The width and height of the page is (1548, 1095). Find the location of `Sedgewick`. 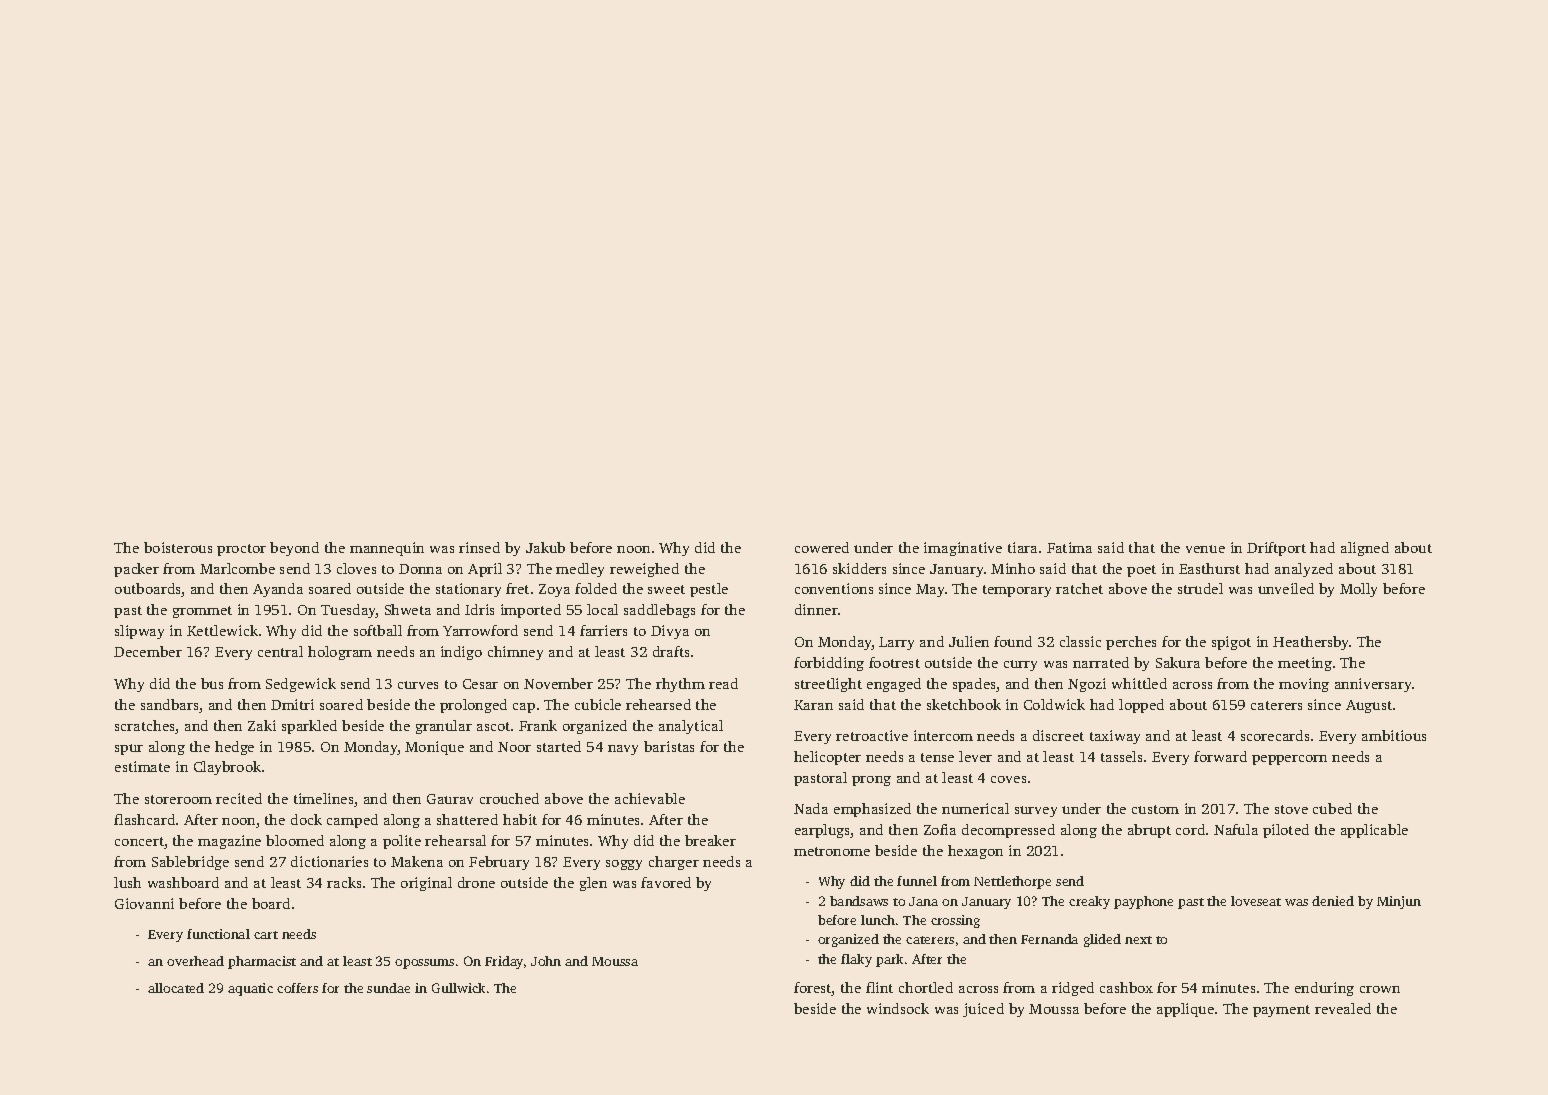

Sedgewick is located at coordinates (301, 685).
